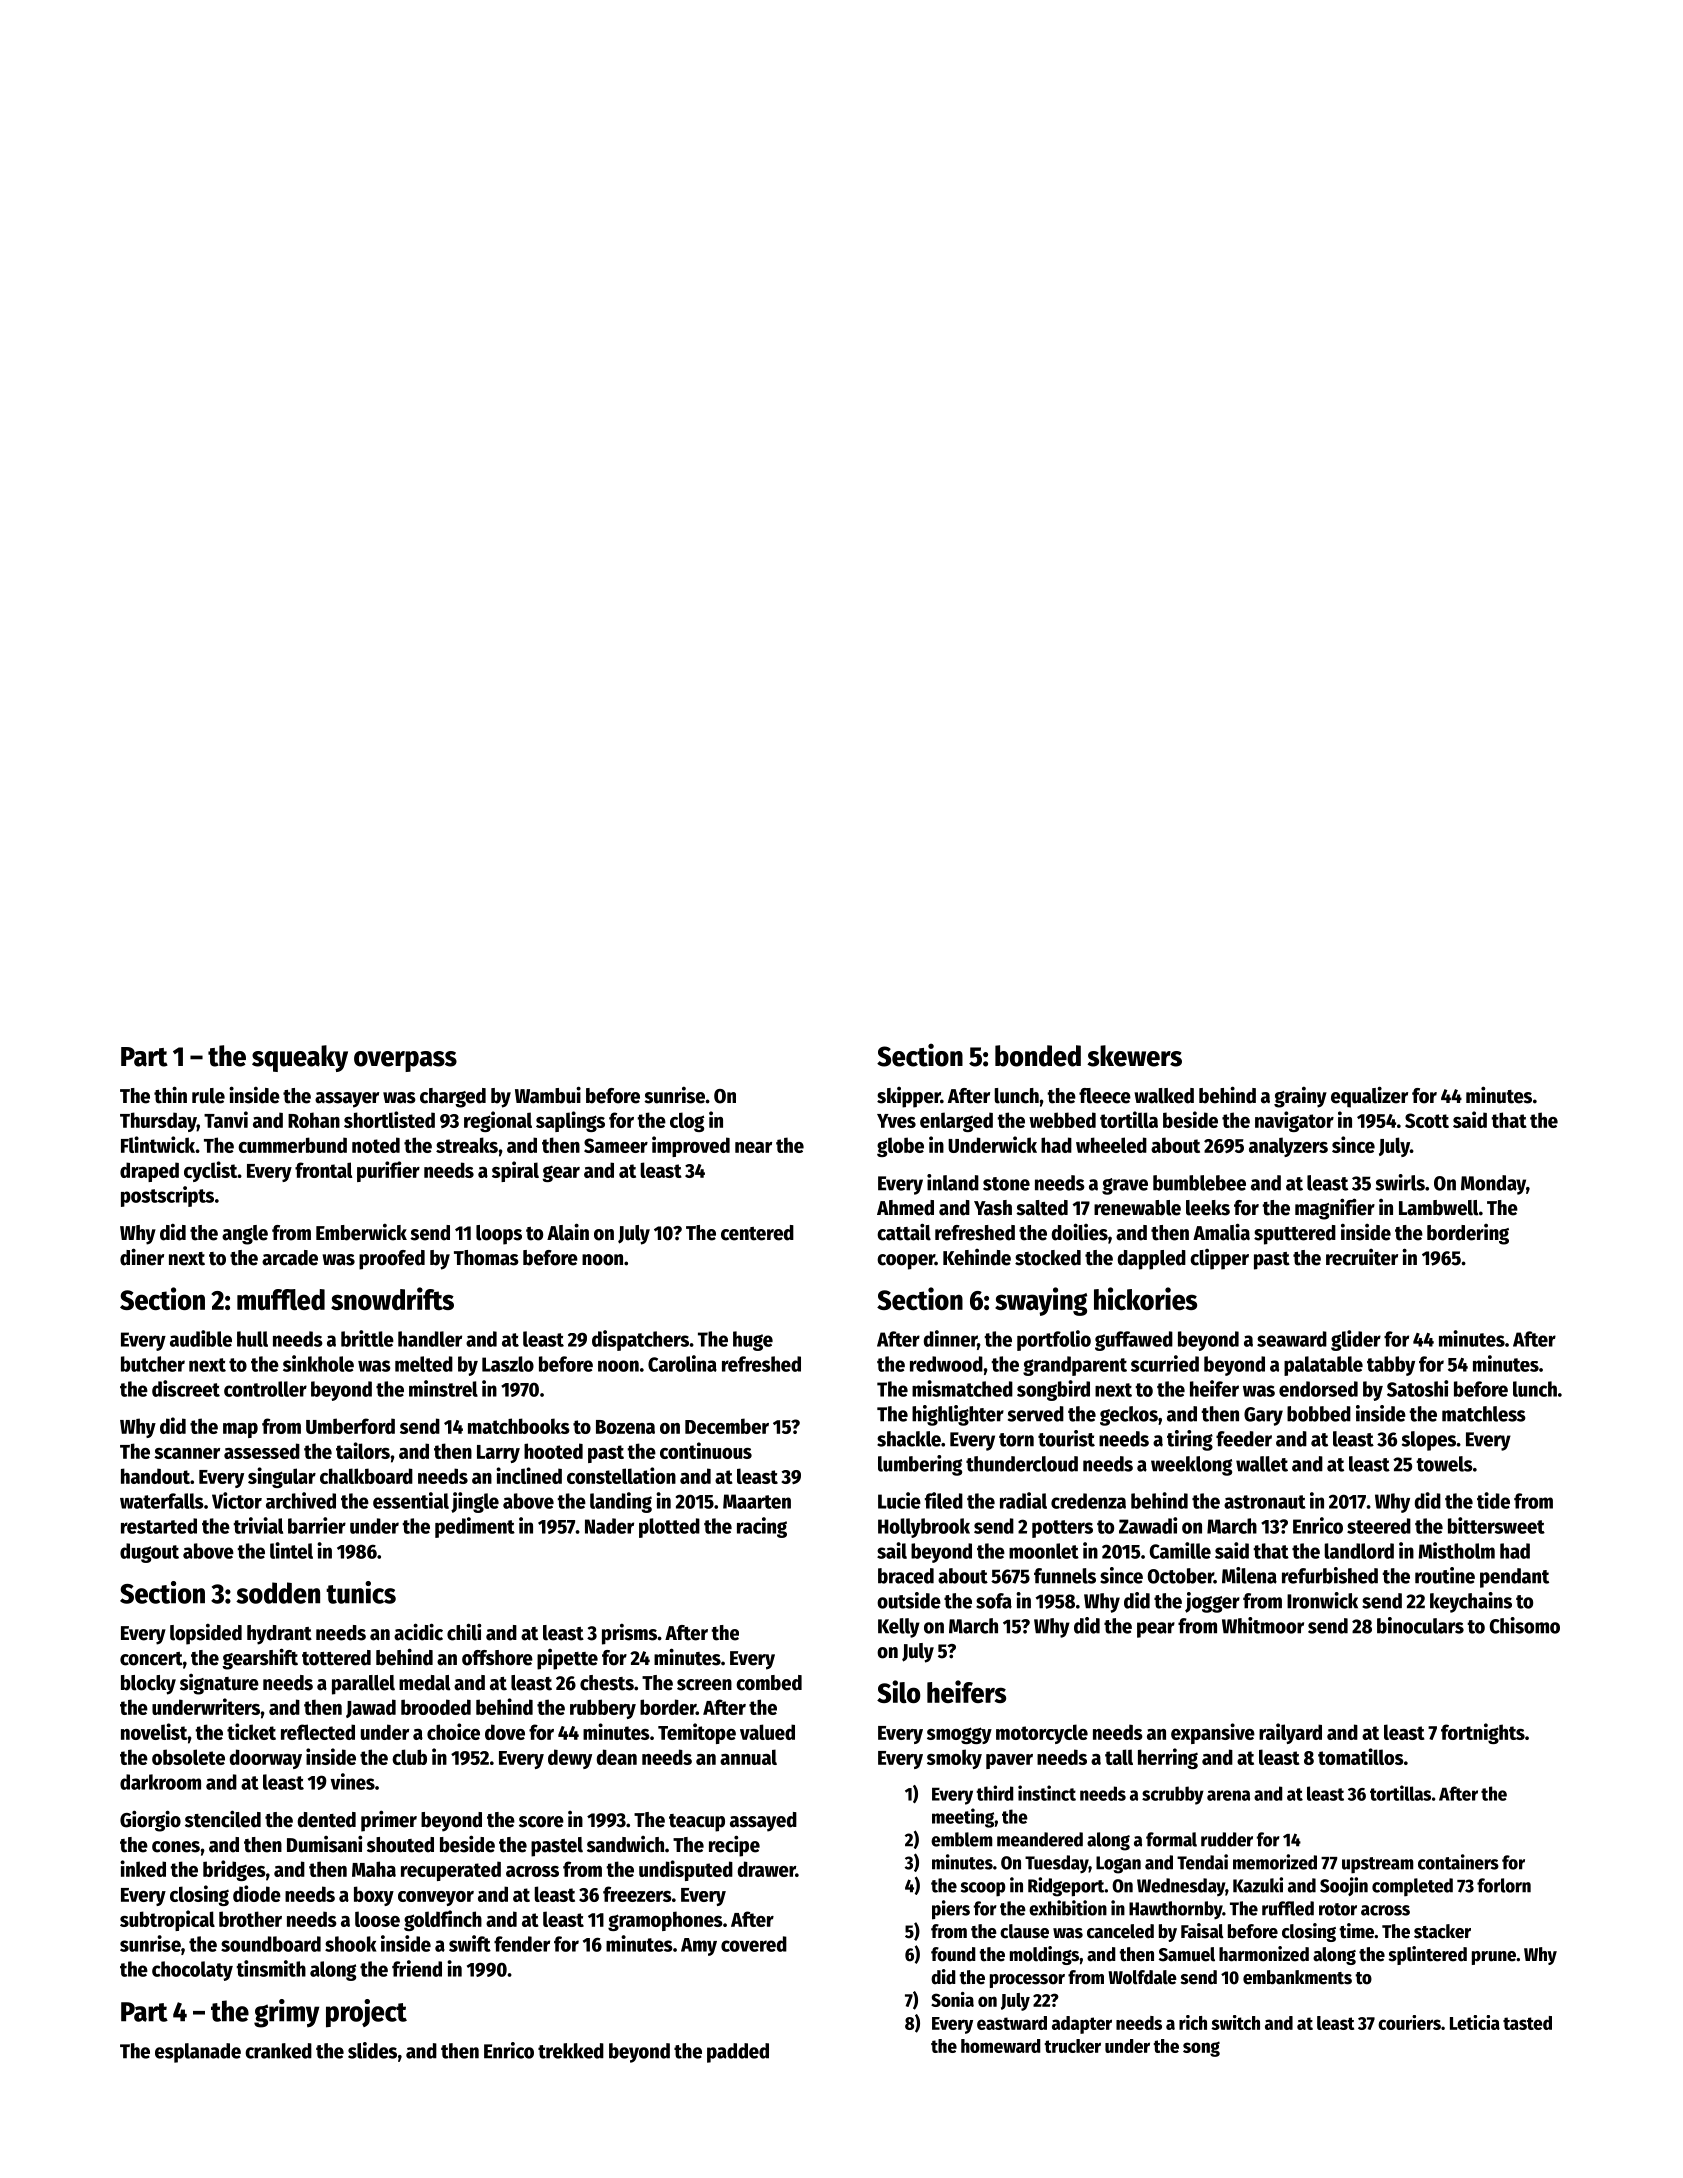 Image resolution: width=1683 pixels, height=2178 pixels. I want to click on highlighter, so click(958, 1415).
